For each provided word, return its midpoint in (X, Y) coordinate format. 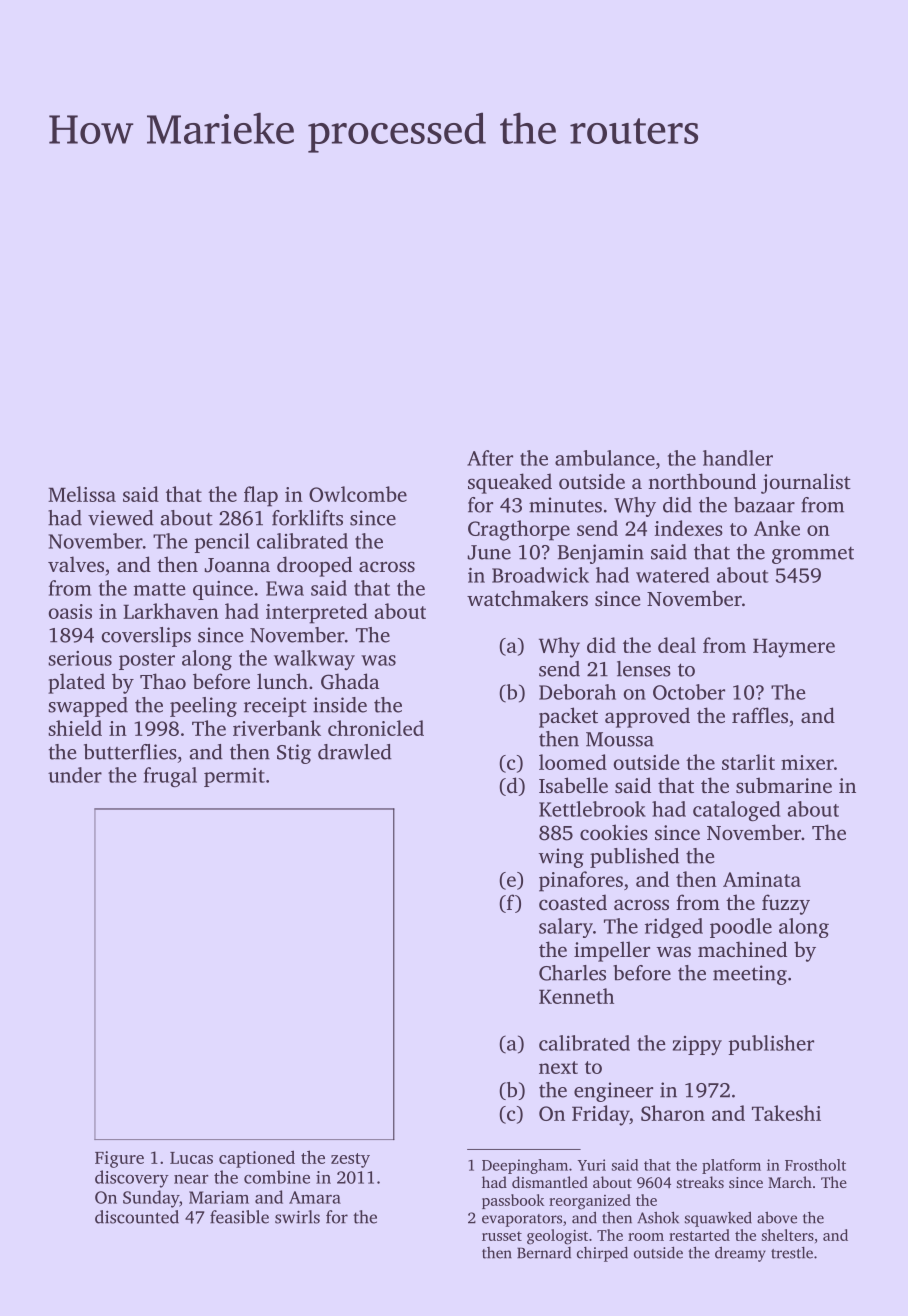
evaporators (522, 1220)
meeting (750, 975)
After (490, 458)
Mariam (219, 1197)
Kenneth (576, 996)
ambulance (605, 458)
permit (234, 777)
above (777, 1218)
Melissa (82, 494)
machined (742, 949)
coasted (573, 902)
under (75, 775)
